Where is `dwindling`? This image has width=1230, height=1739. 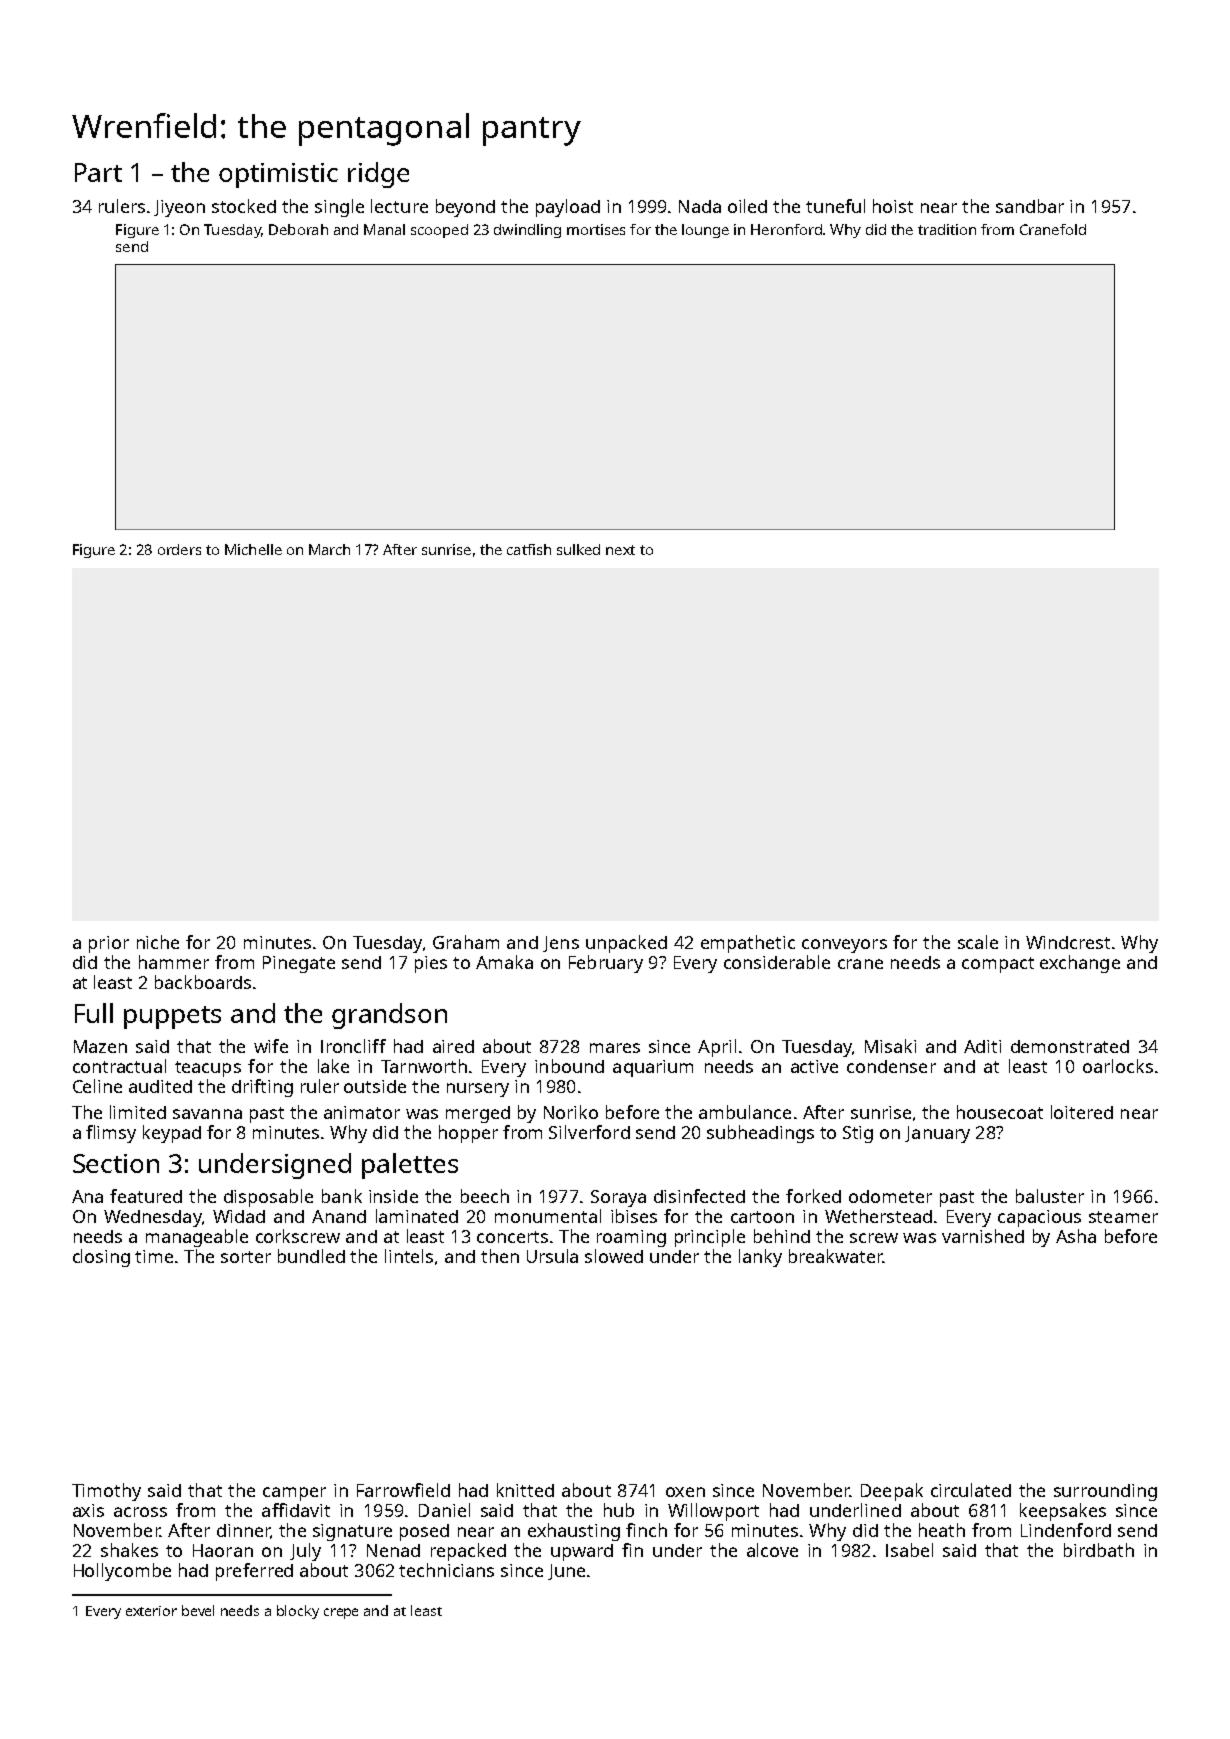 dwindling is located at coordinates (527, 231).
